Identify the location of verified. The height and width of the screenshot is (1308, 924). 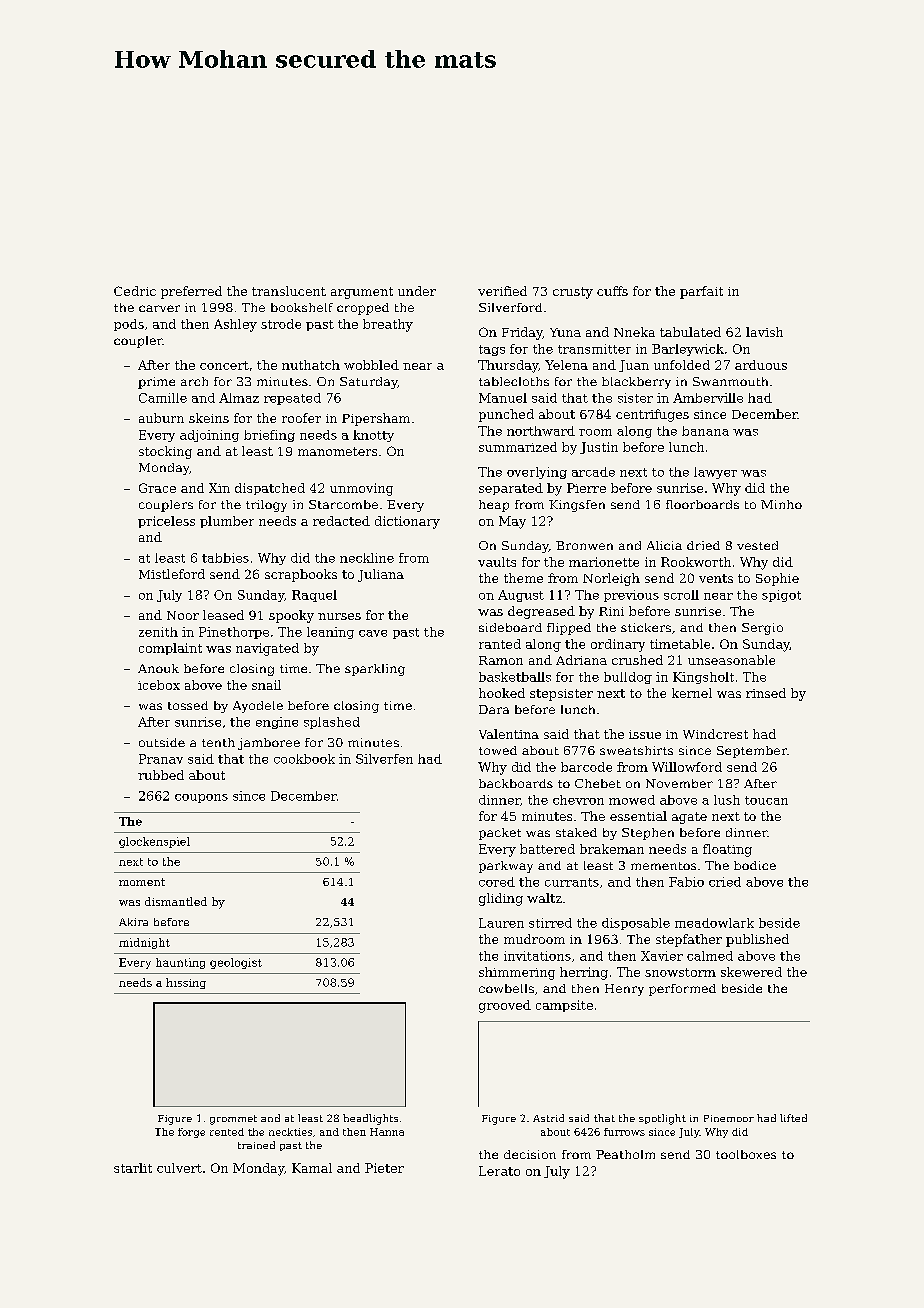
(502, 291).
